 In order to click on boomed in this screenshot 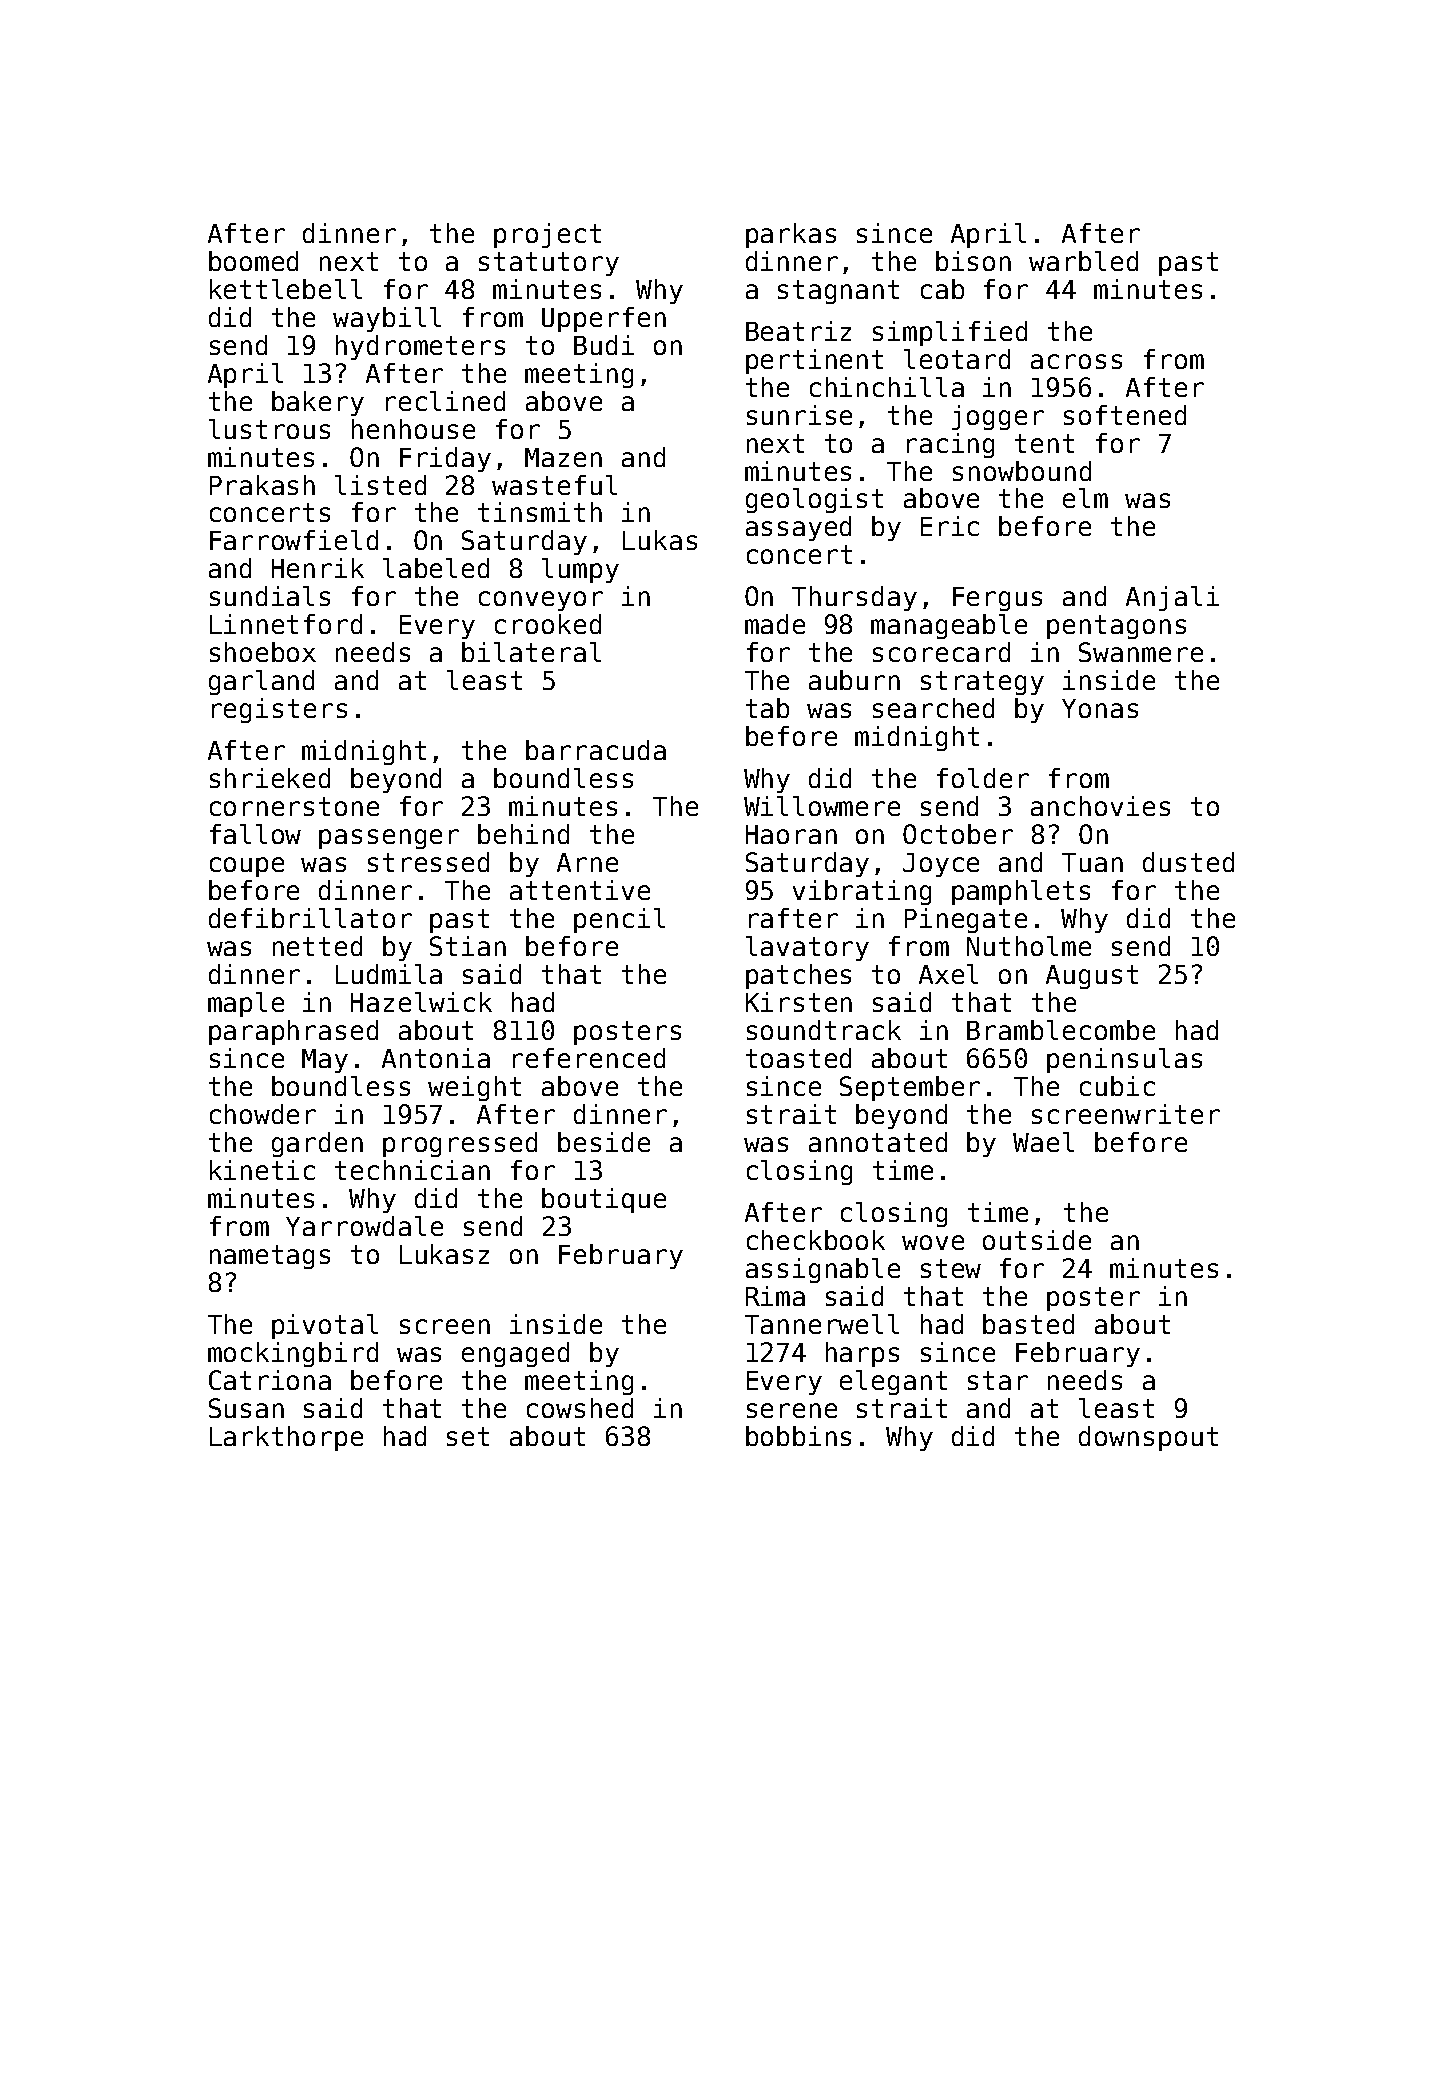, I will do `click(253, 261)`.
